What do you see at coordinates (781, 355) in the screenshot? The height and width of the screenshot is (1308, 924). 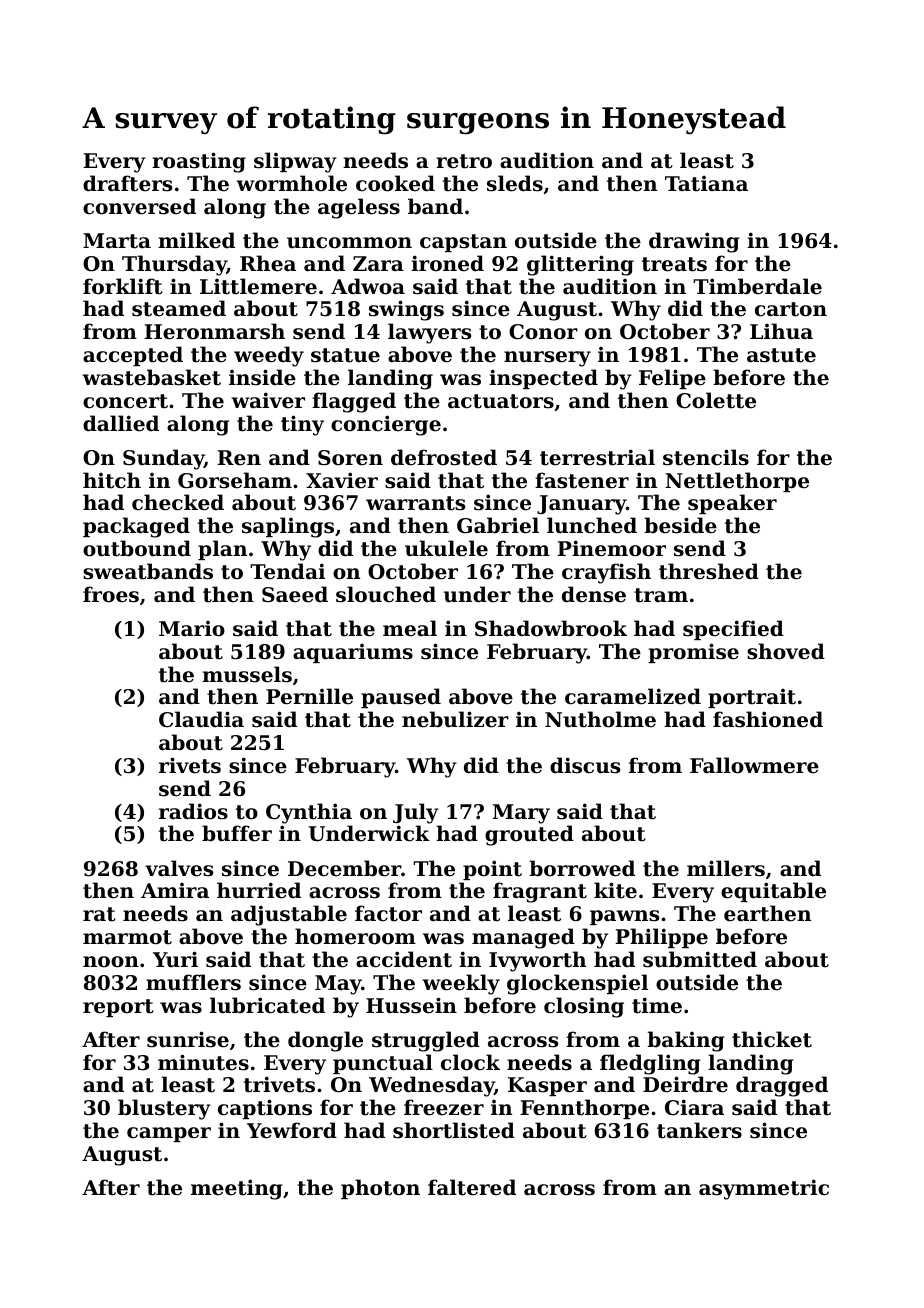 I see `astute` at bounding box center [781, 355].
